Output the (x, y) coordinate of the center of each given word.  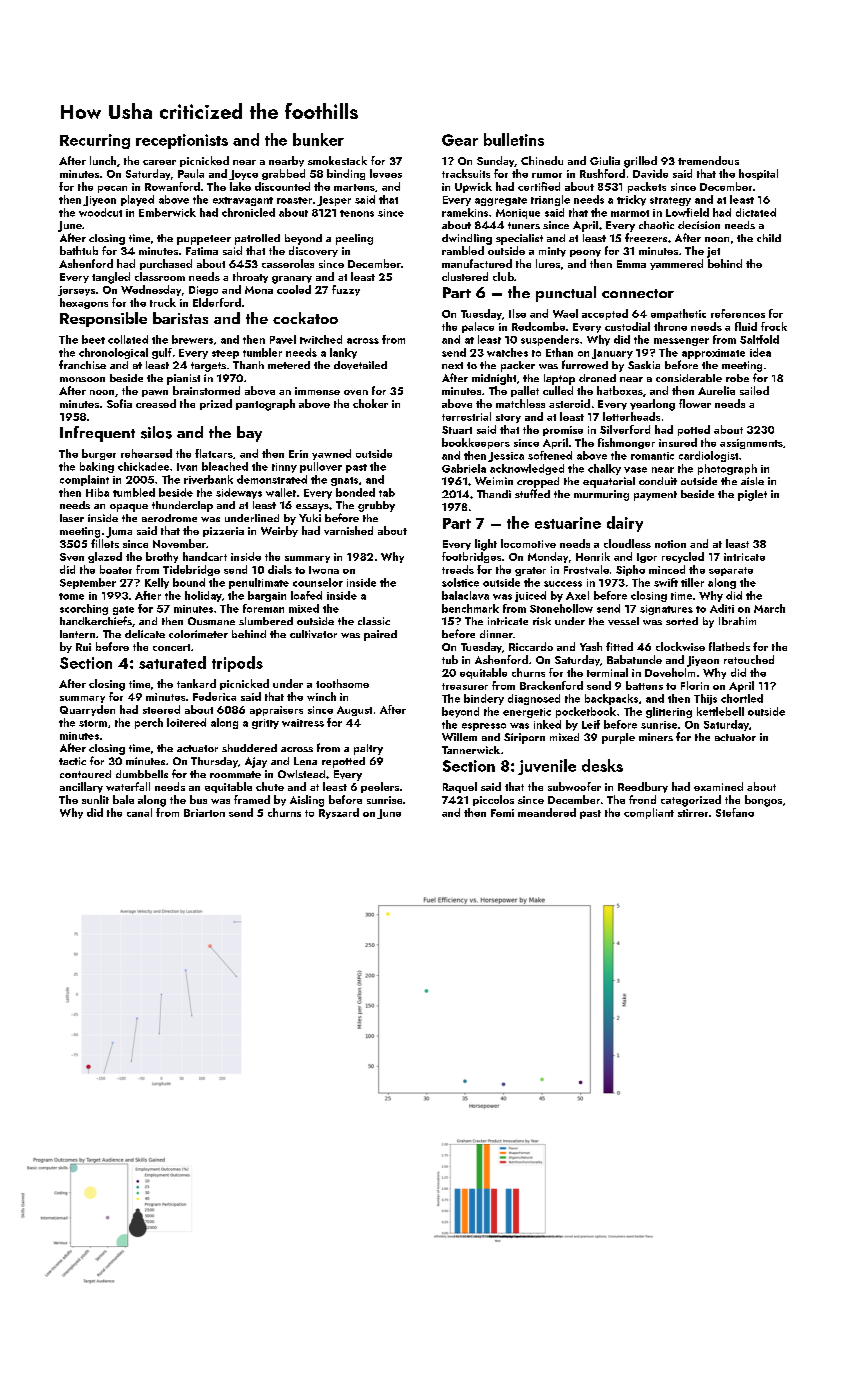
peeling (354, 239)
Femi (502, 813)
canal (139, 812)
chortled (742, 698)
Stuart (457, 430)
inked (547, 724)
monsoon (82, 379)
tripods (237, 664)
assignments (751, 444)
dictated (756, 212)
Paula (191, 173)
